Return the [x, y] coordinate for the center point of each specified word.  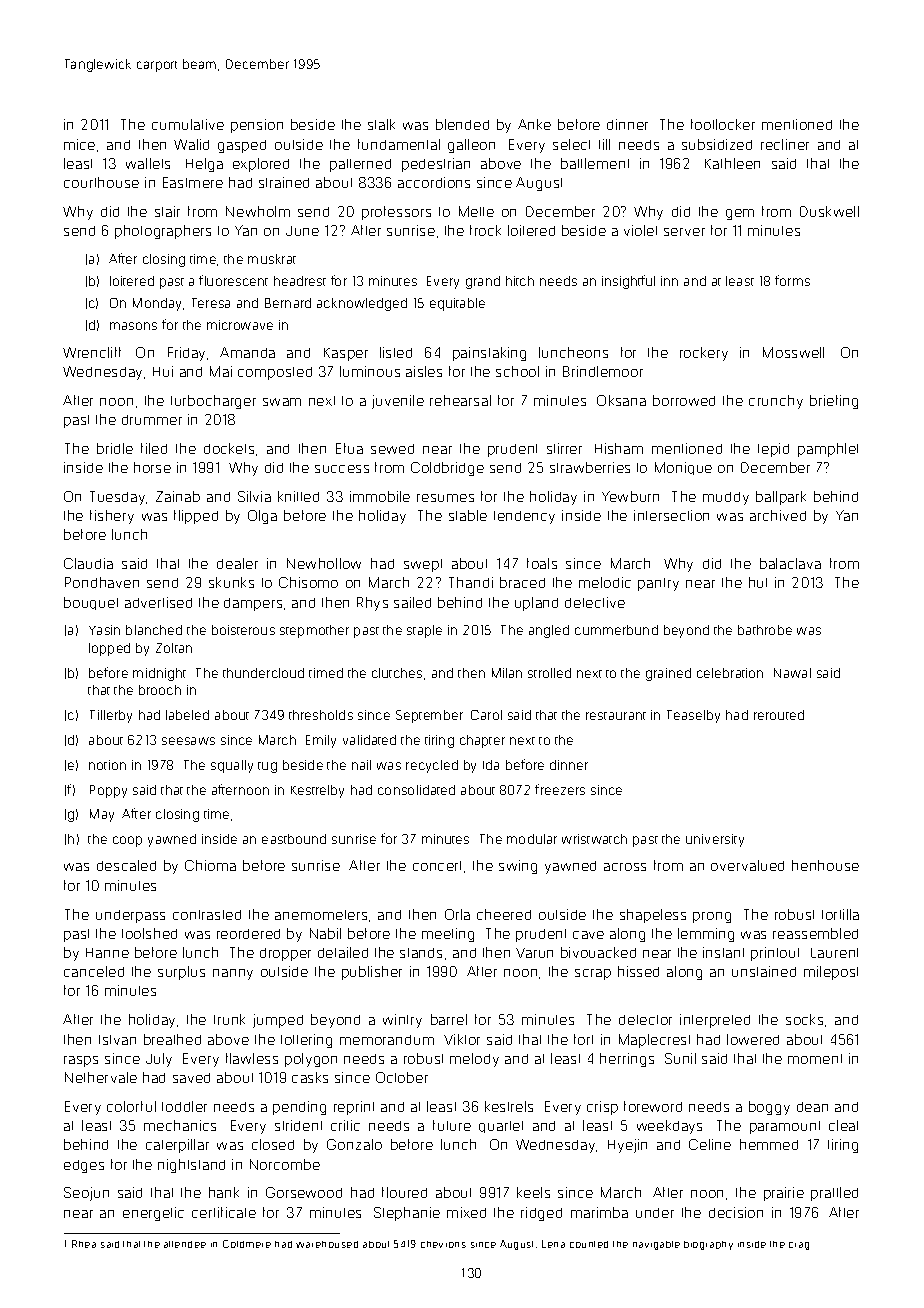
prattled [834, 1194]
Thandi [471, 582]
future [452, 1125]
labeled [187, 715]
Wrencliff [92, 352]
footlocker [723, 124]
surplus [181, 973]
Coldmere [247, 1244]
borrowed [684, 400]
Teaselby [693, 716]
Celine [710, 1144]
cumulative [188, 124]
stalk [381, 124]
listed [396, 352]
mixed [466, 1212]
